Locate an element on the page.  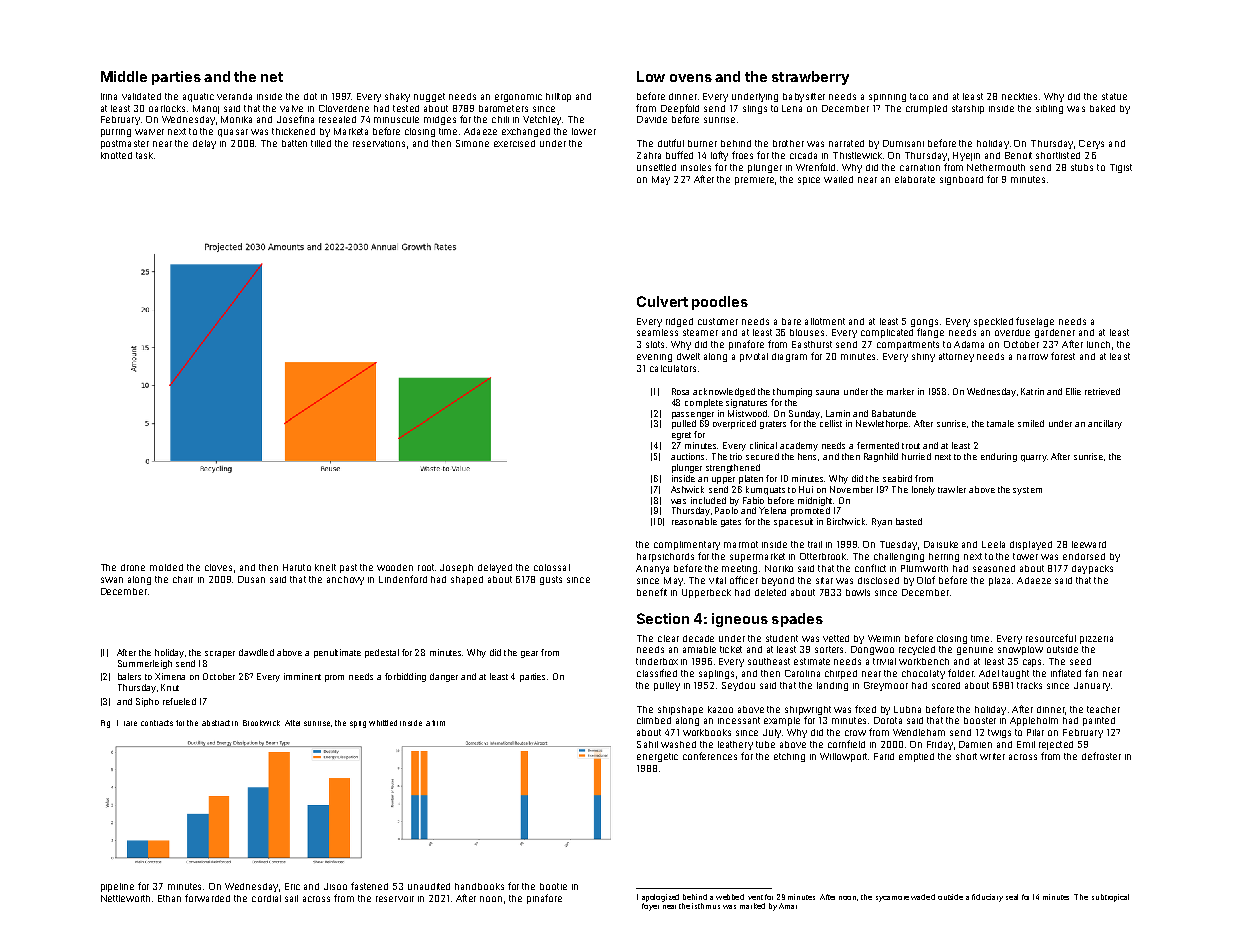
Paolo is located at coordinates (726, 510).
